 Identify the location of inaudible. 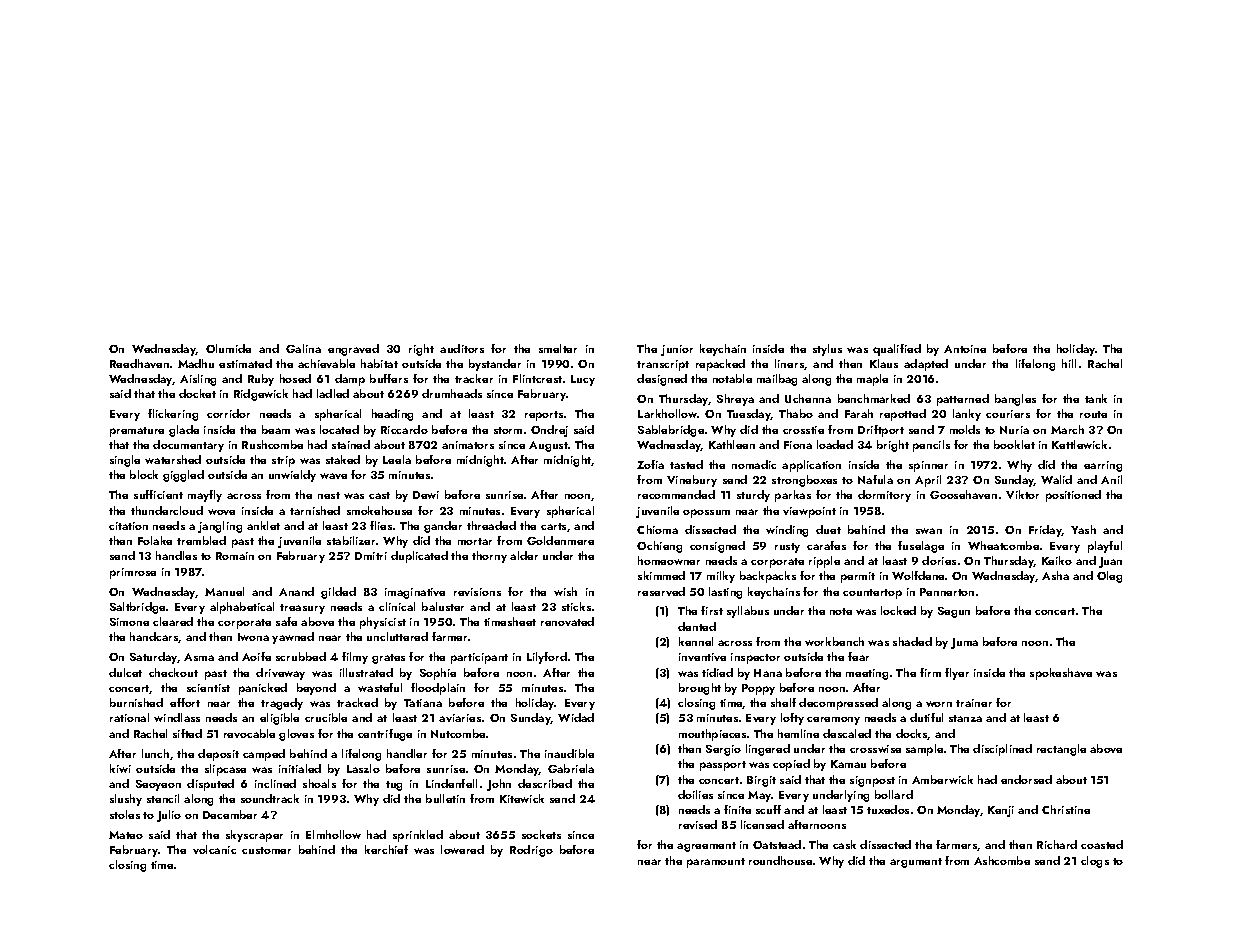
(569, 753).
